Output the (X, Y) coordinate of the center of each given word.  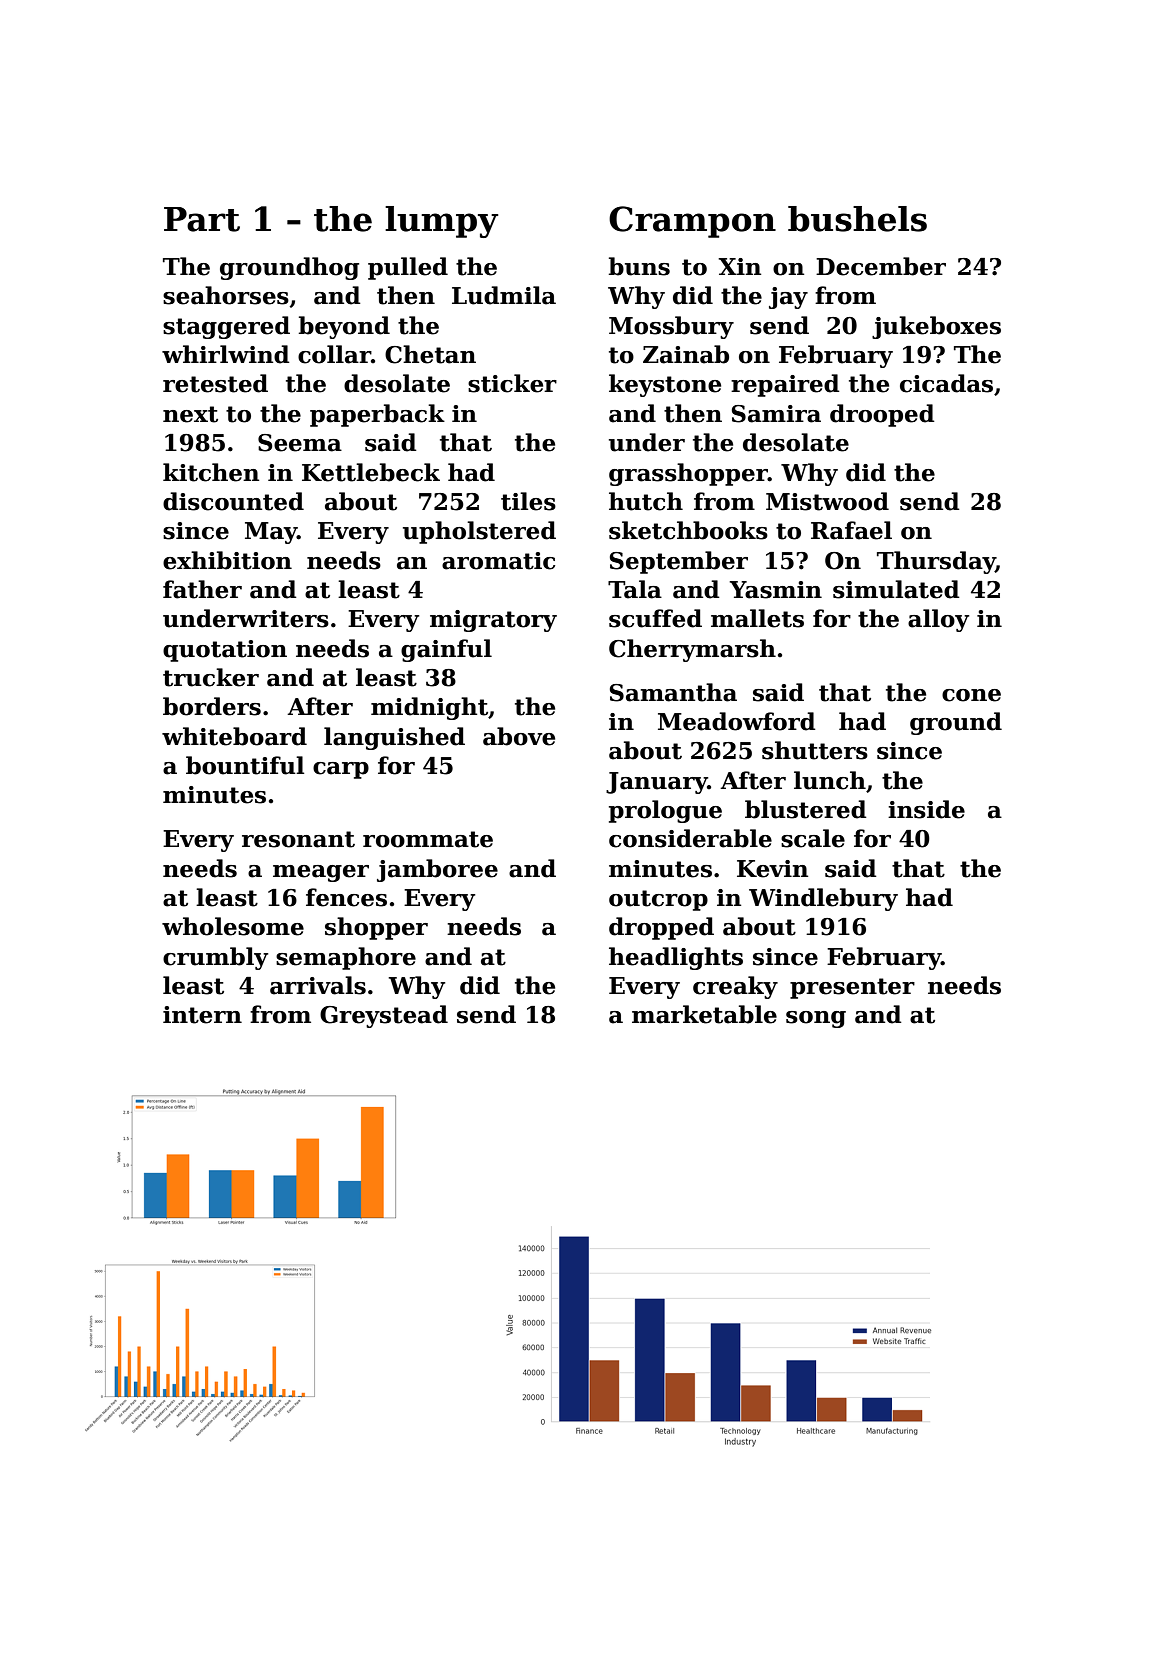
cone (971, 695)
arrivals (318, 985)
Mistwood (827, 501)
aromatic (498, 561)
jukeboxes (936, 327)
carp (341, 770)
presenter (852, 988)
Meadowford (737, 721)
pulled (408, 268)
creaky (735, 987)
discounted (233, 501)
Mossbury (671, 327)
